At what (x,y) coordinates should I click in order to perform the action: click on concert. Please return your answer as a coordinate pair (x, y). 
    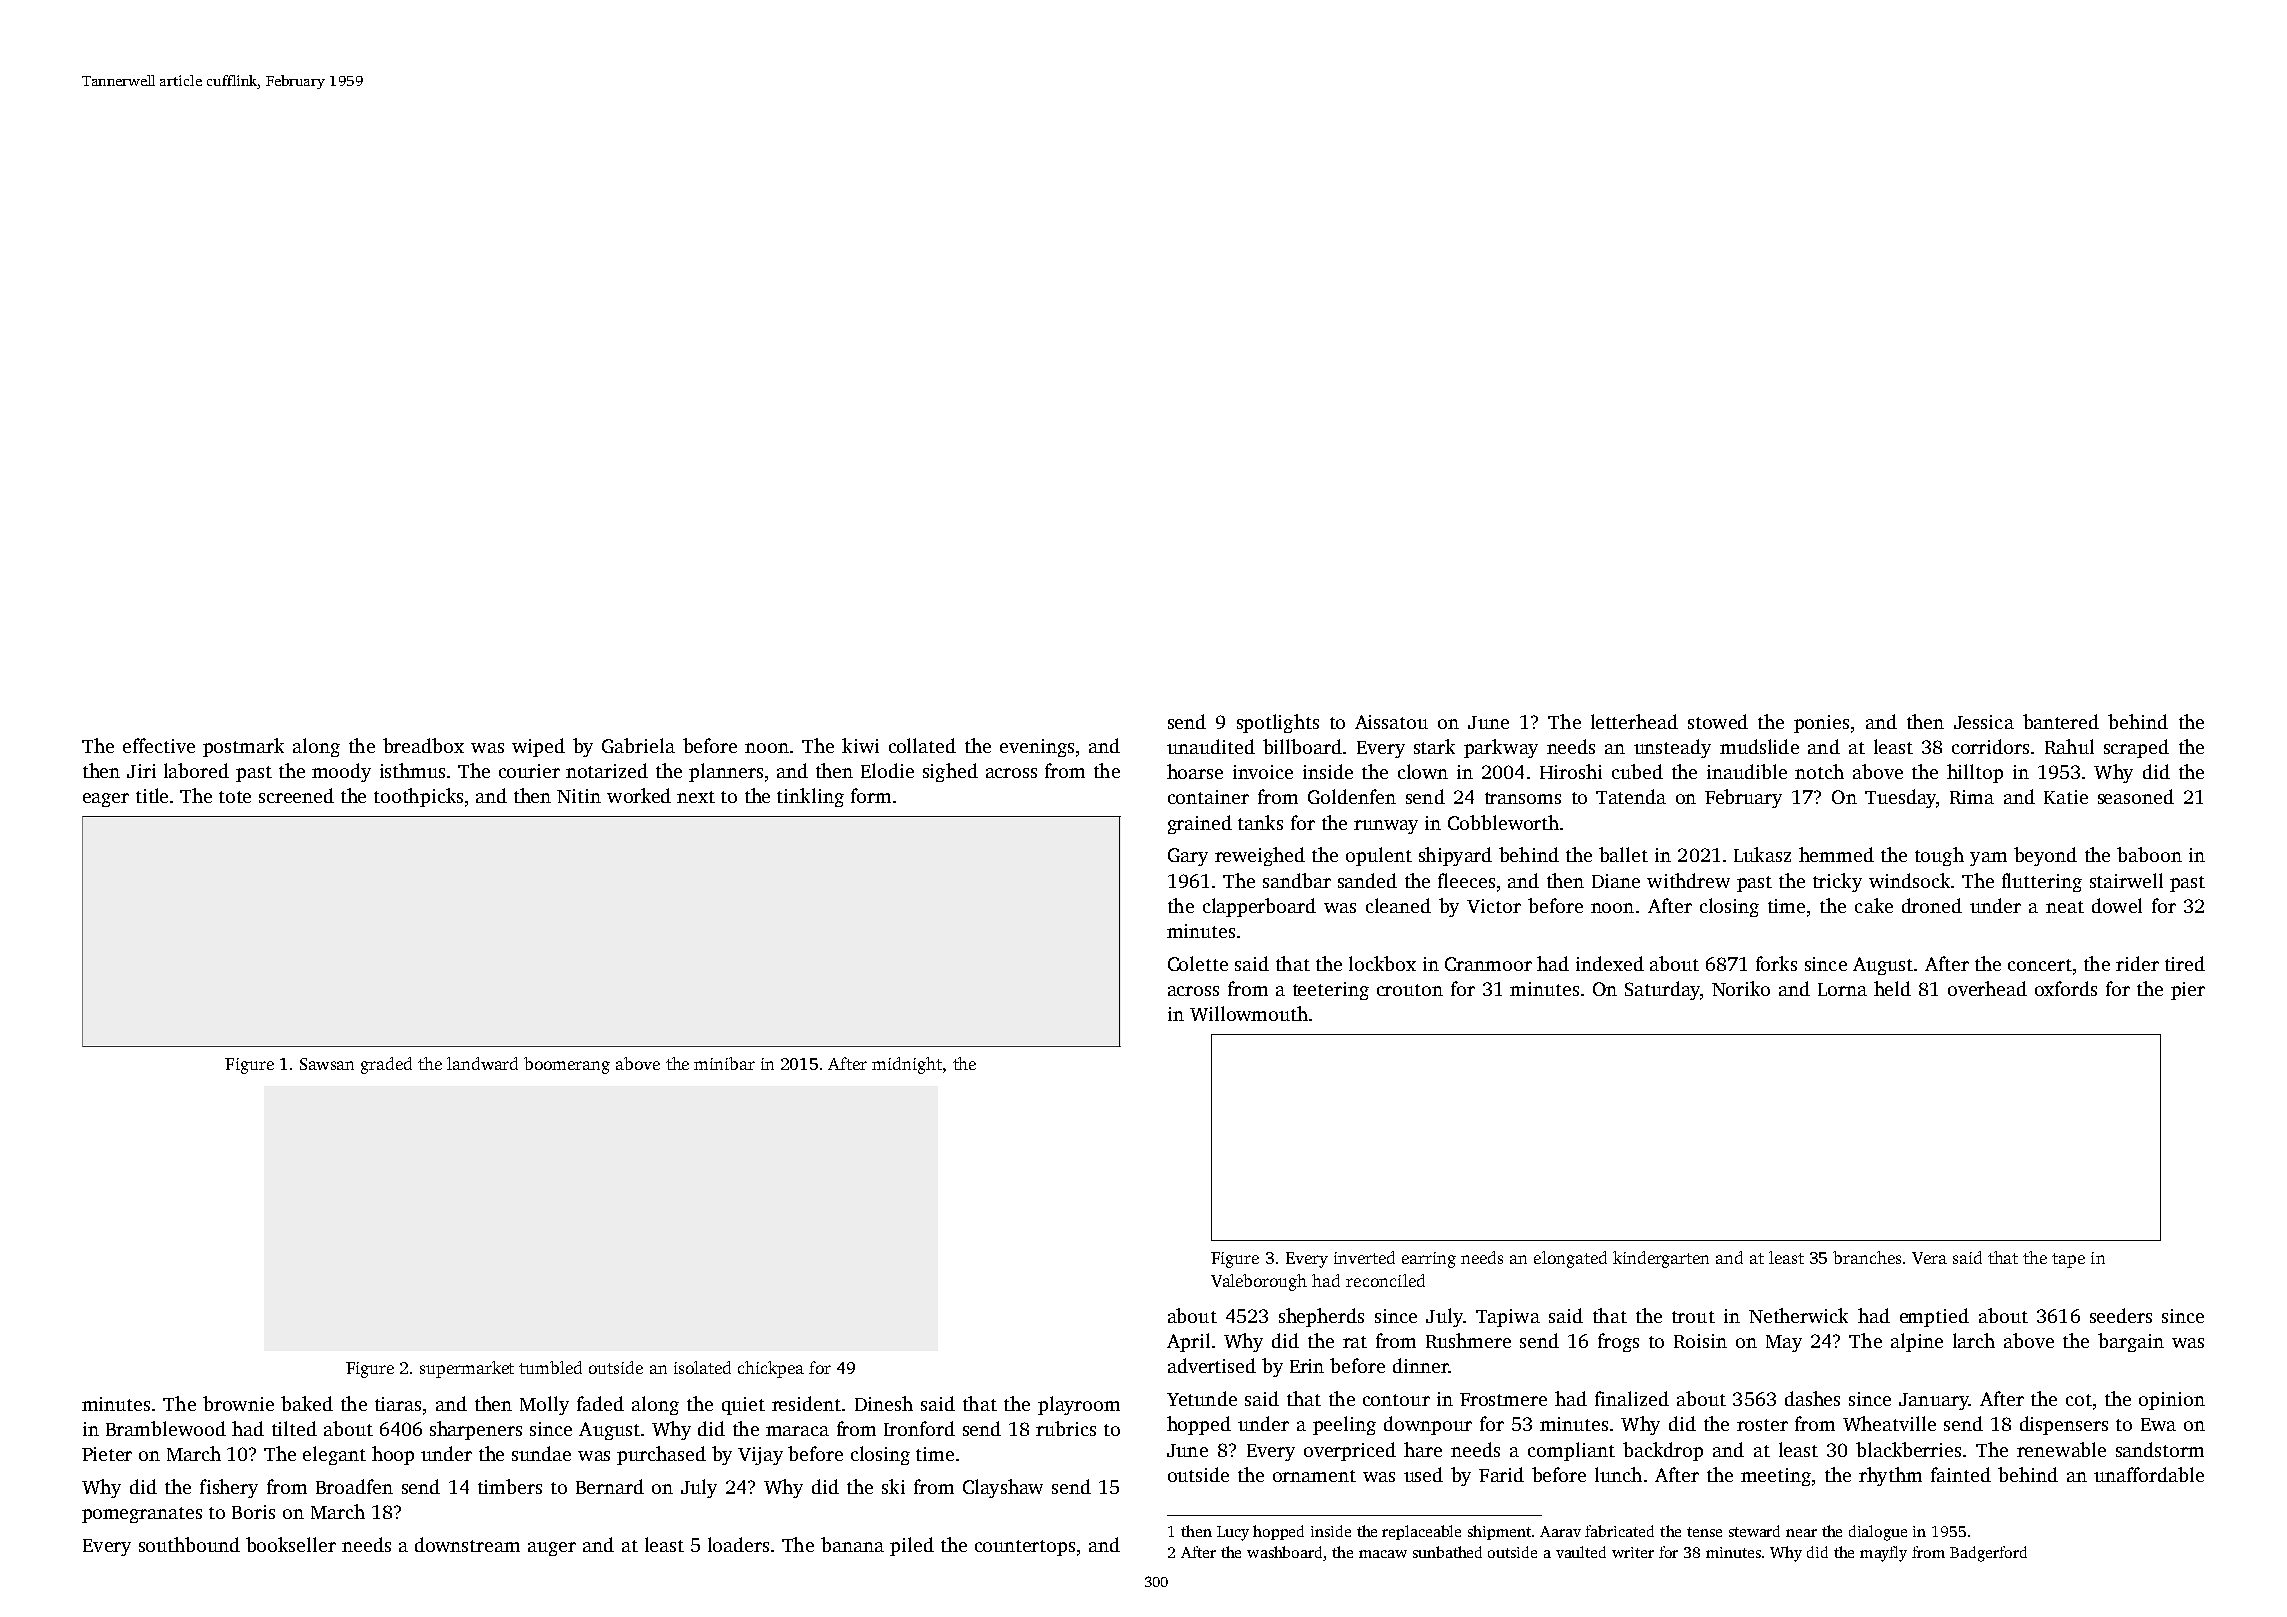
    Looking at the image, I should click on (2040, 965).
